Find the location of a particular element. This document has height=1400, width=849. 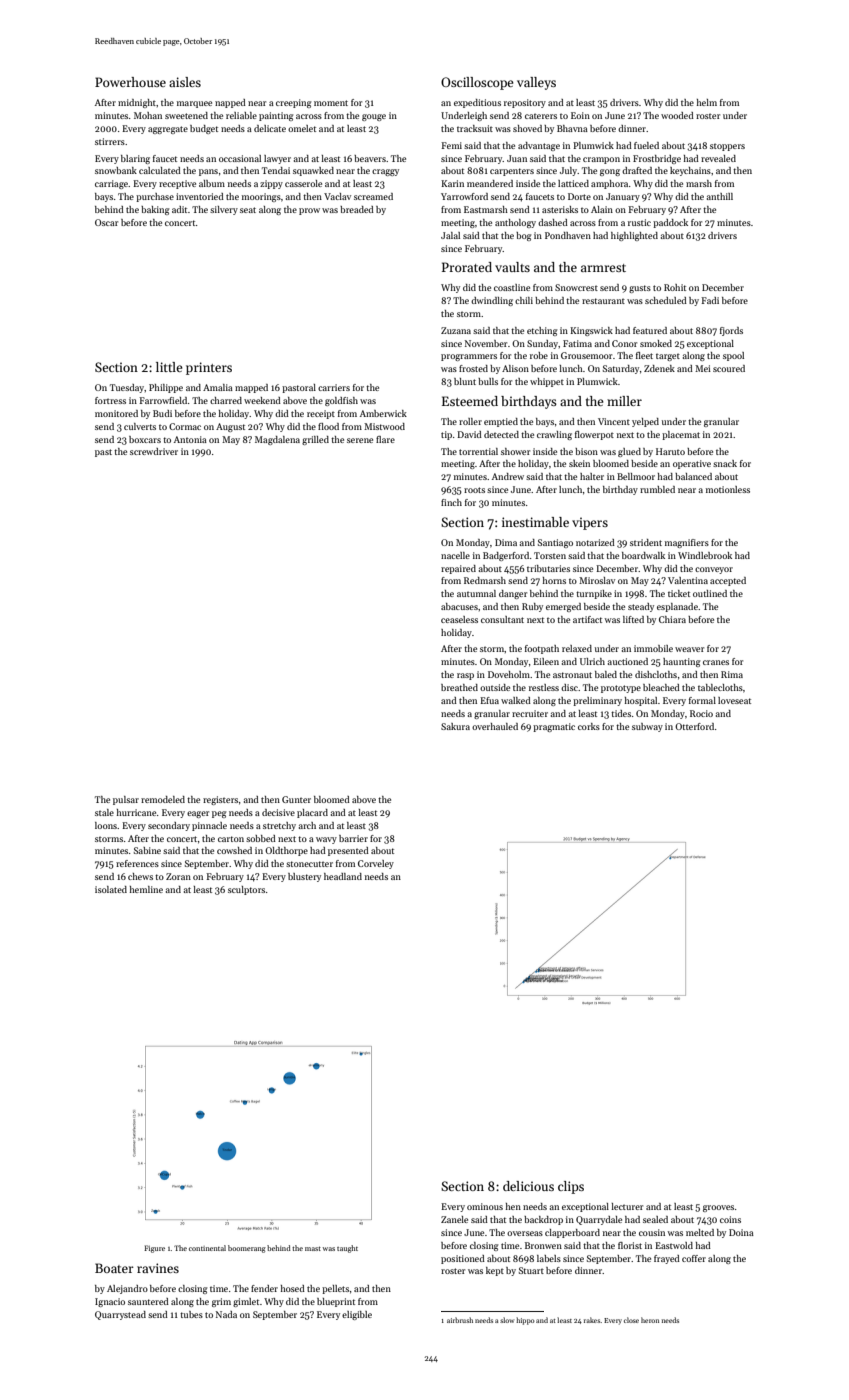

sculptors is located at coordinates (246, 890).
